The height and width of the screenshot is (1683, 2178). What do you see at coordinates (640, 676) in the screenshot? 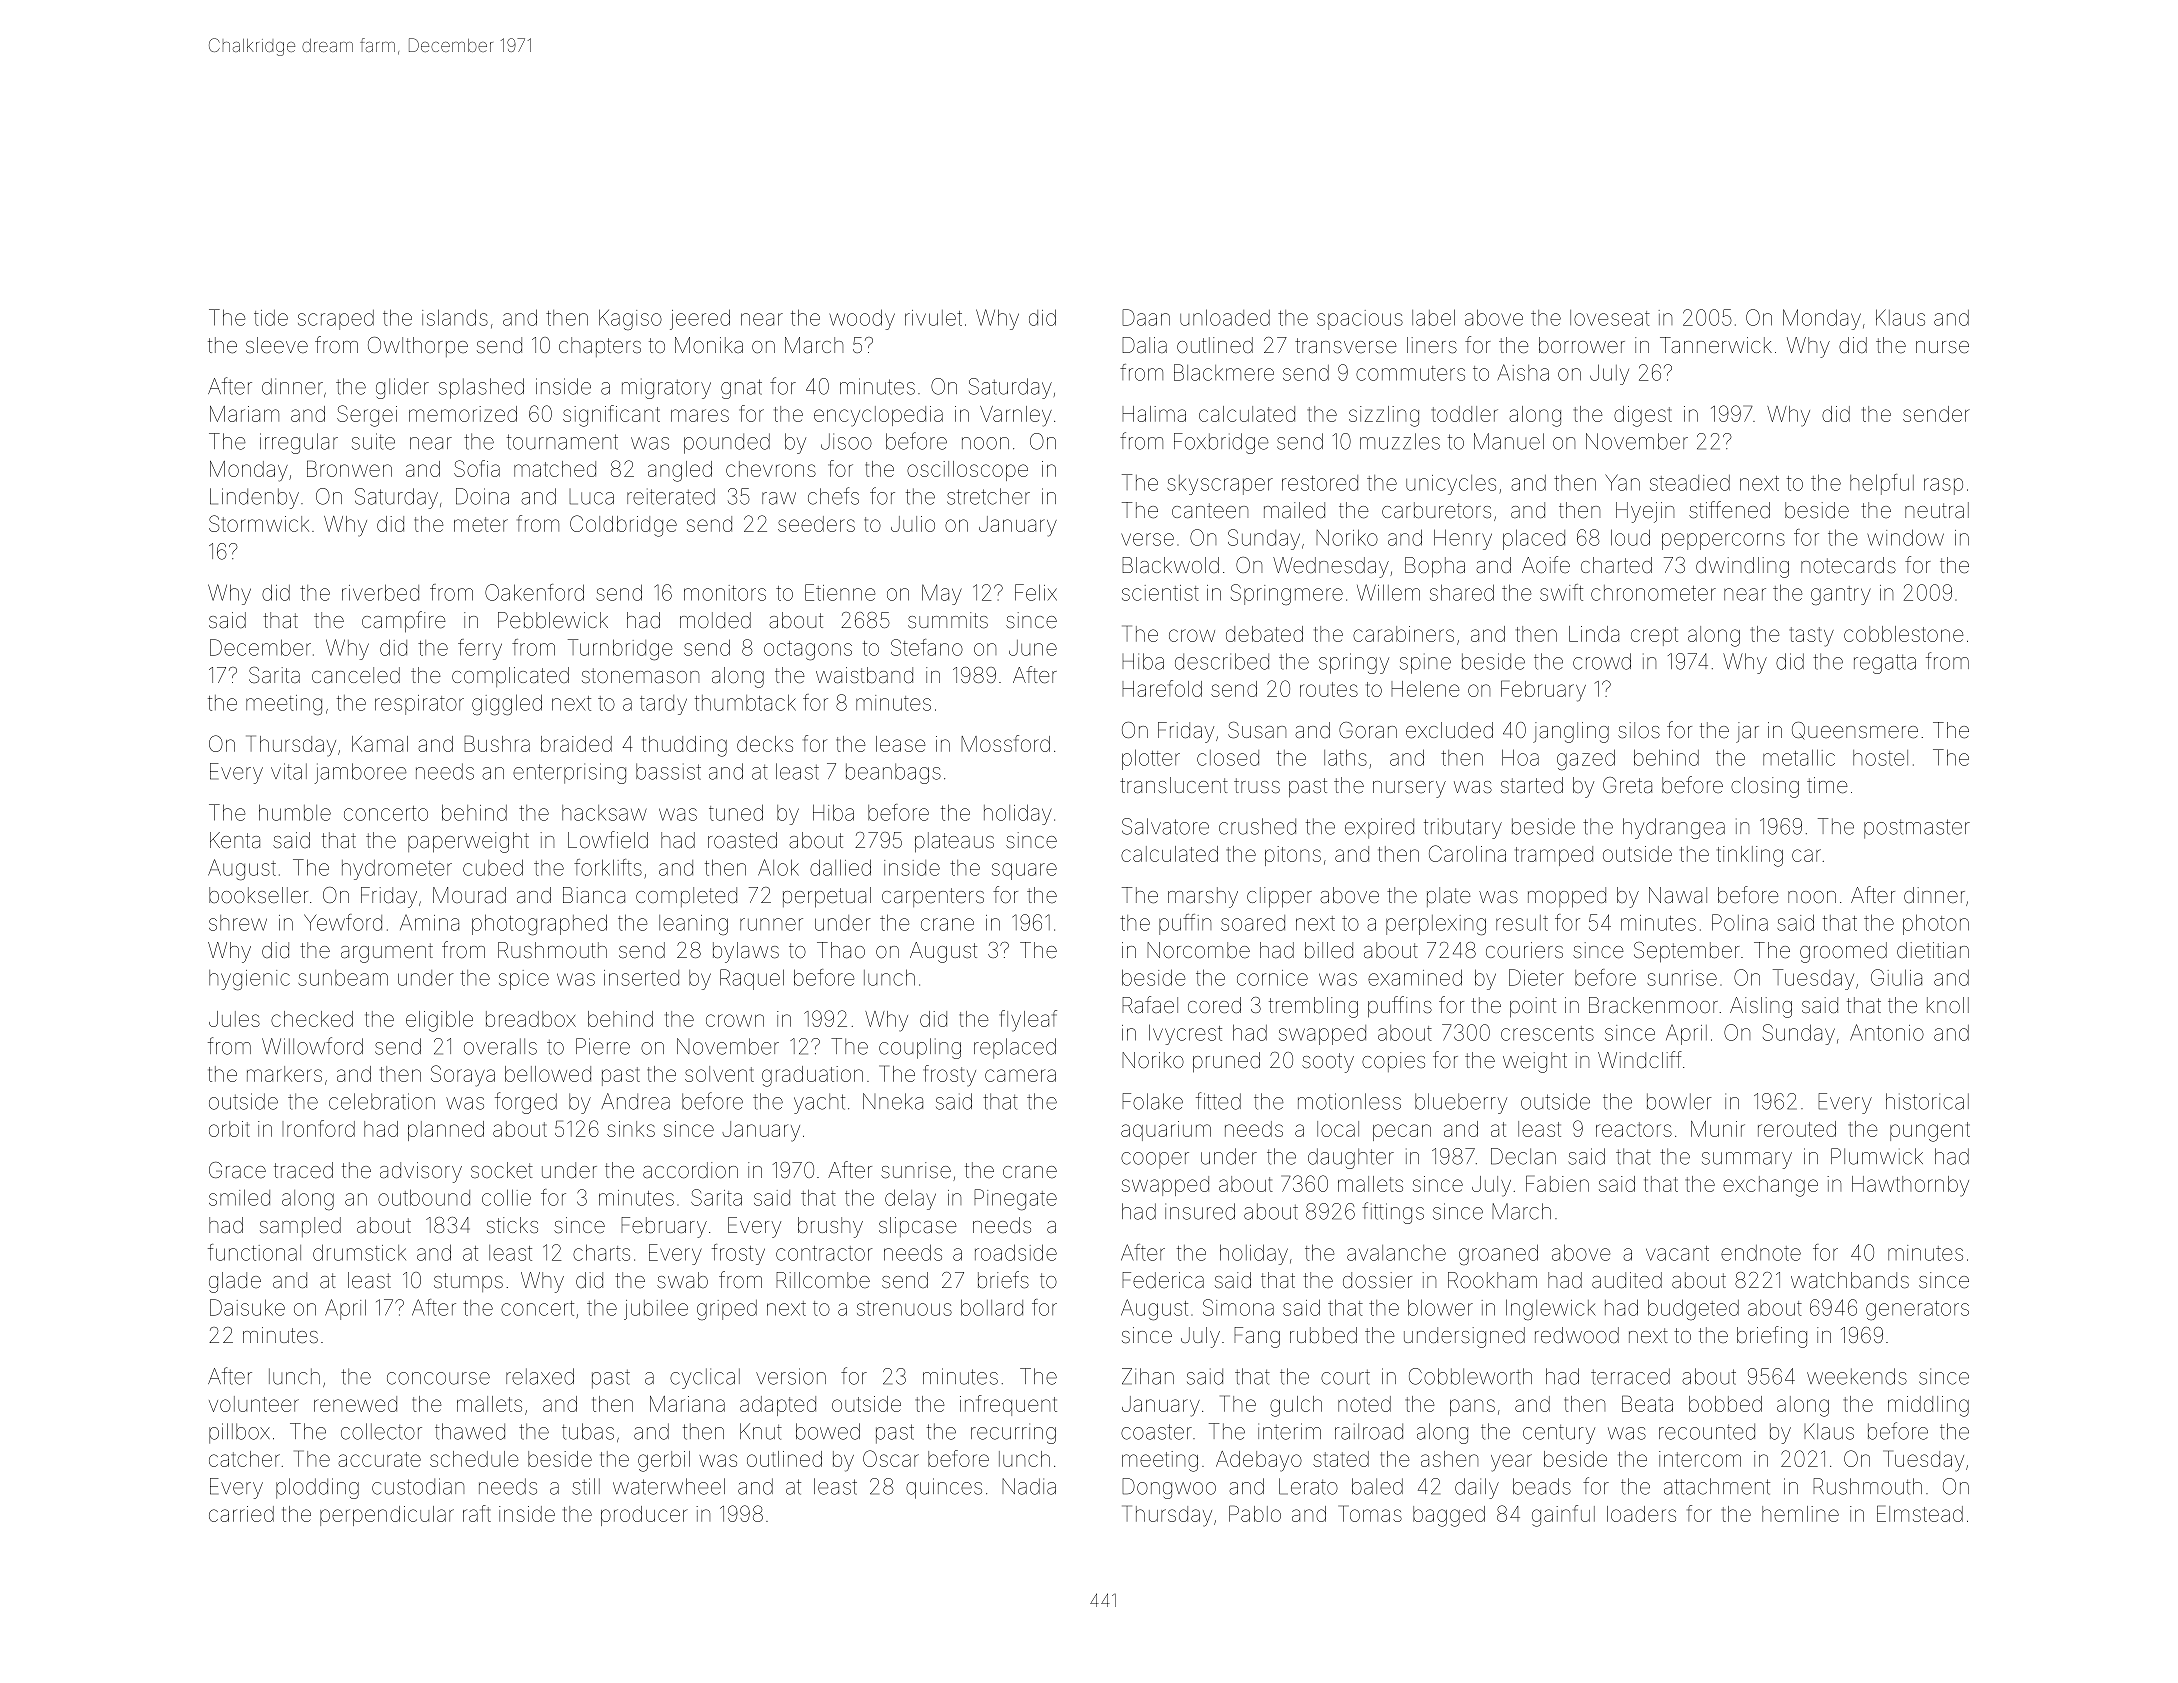
I see `stonemason` at bounding box center [640, 676].
